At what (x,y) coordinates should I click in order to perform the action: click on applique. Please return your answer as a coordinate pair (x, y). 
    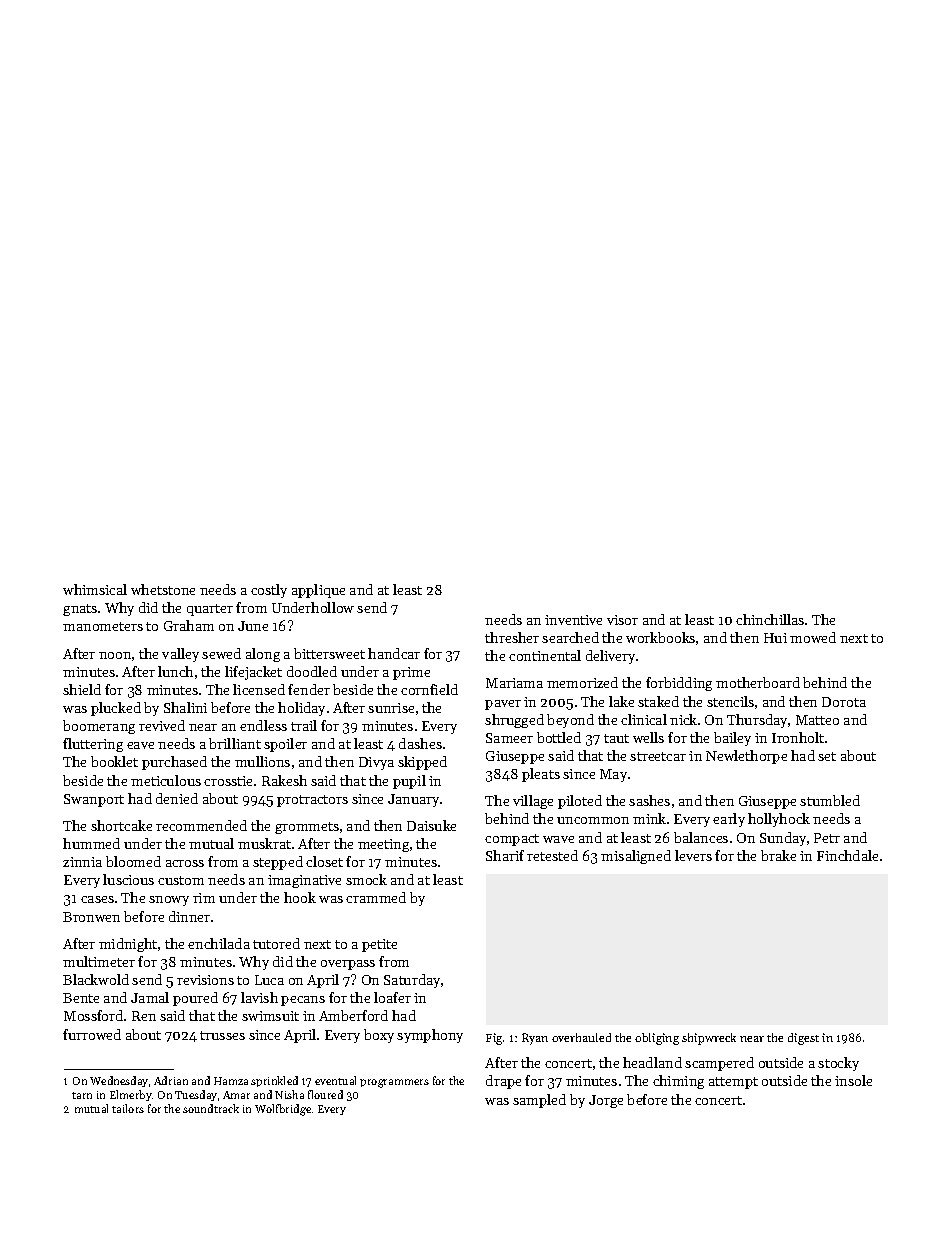
    Looking at the image, I should click on (318, 591).
